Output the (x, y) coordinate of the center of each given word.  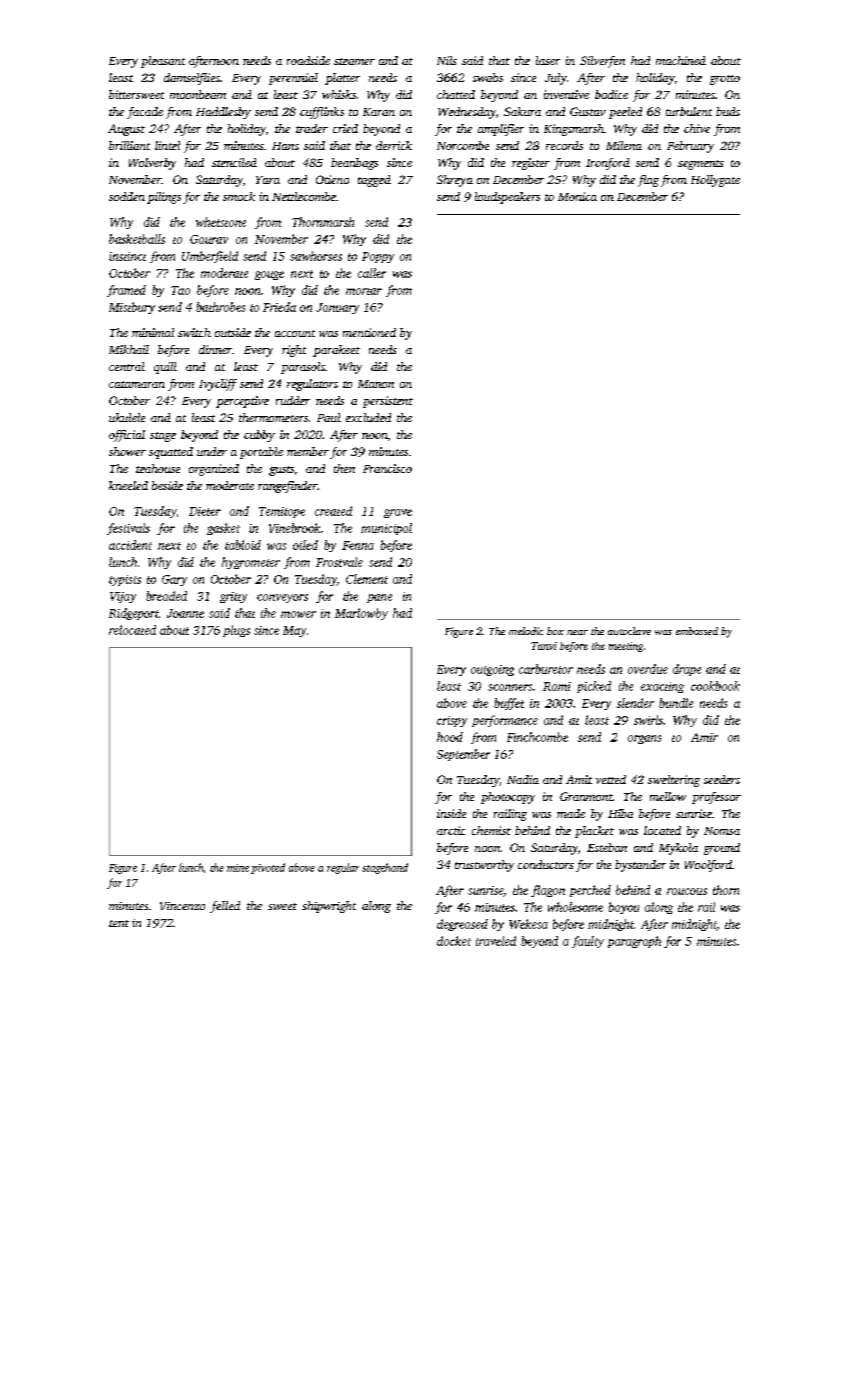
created (333, 511)
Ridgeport (134, 614)
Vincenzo (182, 906)
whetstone (221, 222)
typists (125, 580)
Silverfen (602, 62)
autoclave (629, 631)
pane (379, 598)
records (564, 145)
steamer (354, 61)
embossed (697, 631)
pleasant (163, 62)
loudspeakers (507, 198)
